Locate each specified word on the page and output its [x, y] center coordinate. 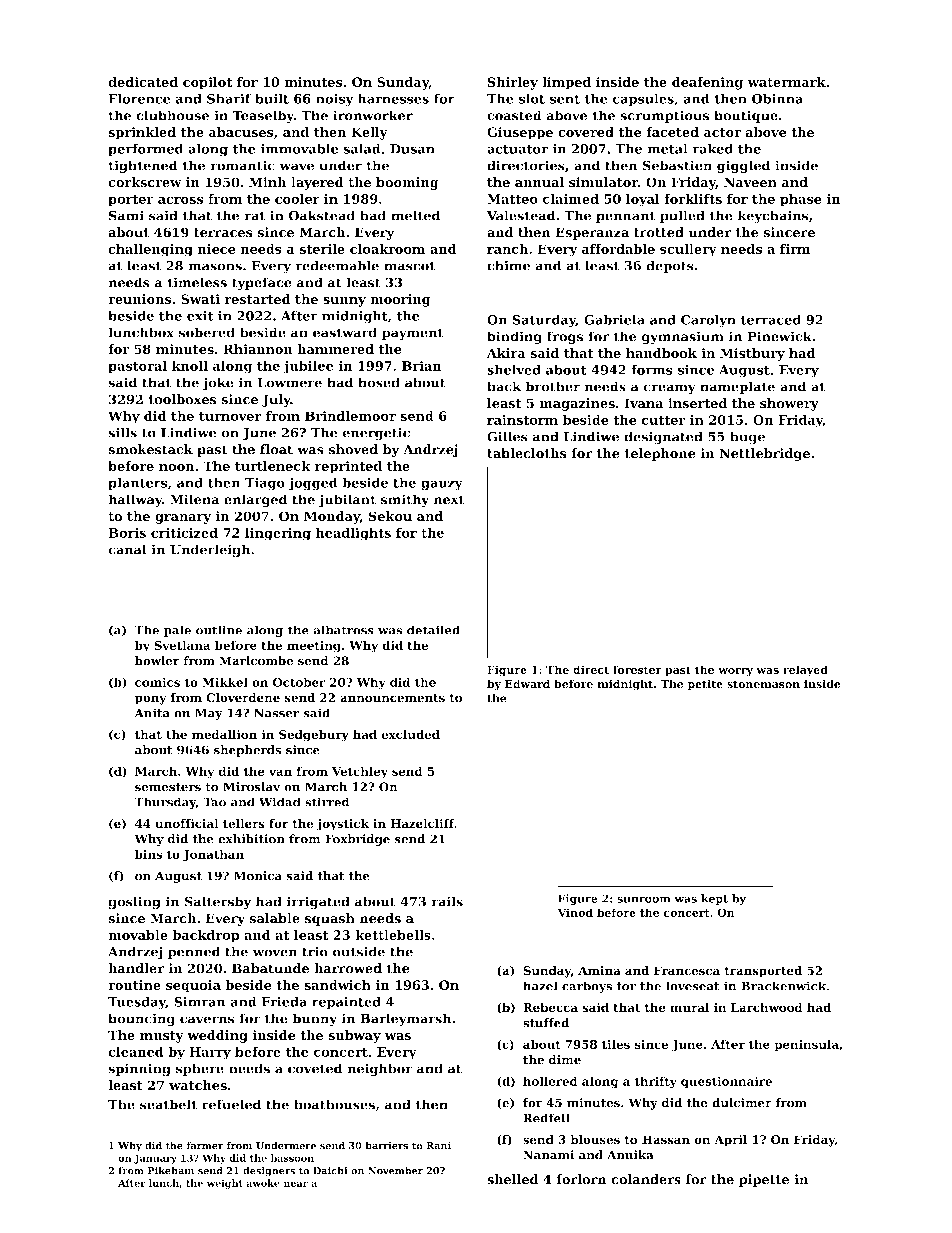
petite [705, 685]
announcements [392, 698]
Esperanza [592, 233]
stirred [327, 802]
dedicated [143, 82]
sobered [207, 332]
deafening [707, 83]
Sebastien [677, 165]
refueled [231, 1104]
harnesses [393, 98]
